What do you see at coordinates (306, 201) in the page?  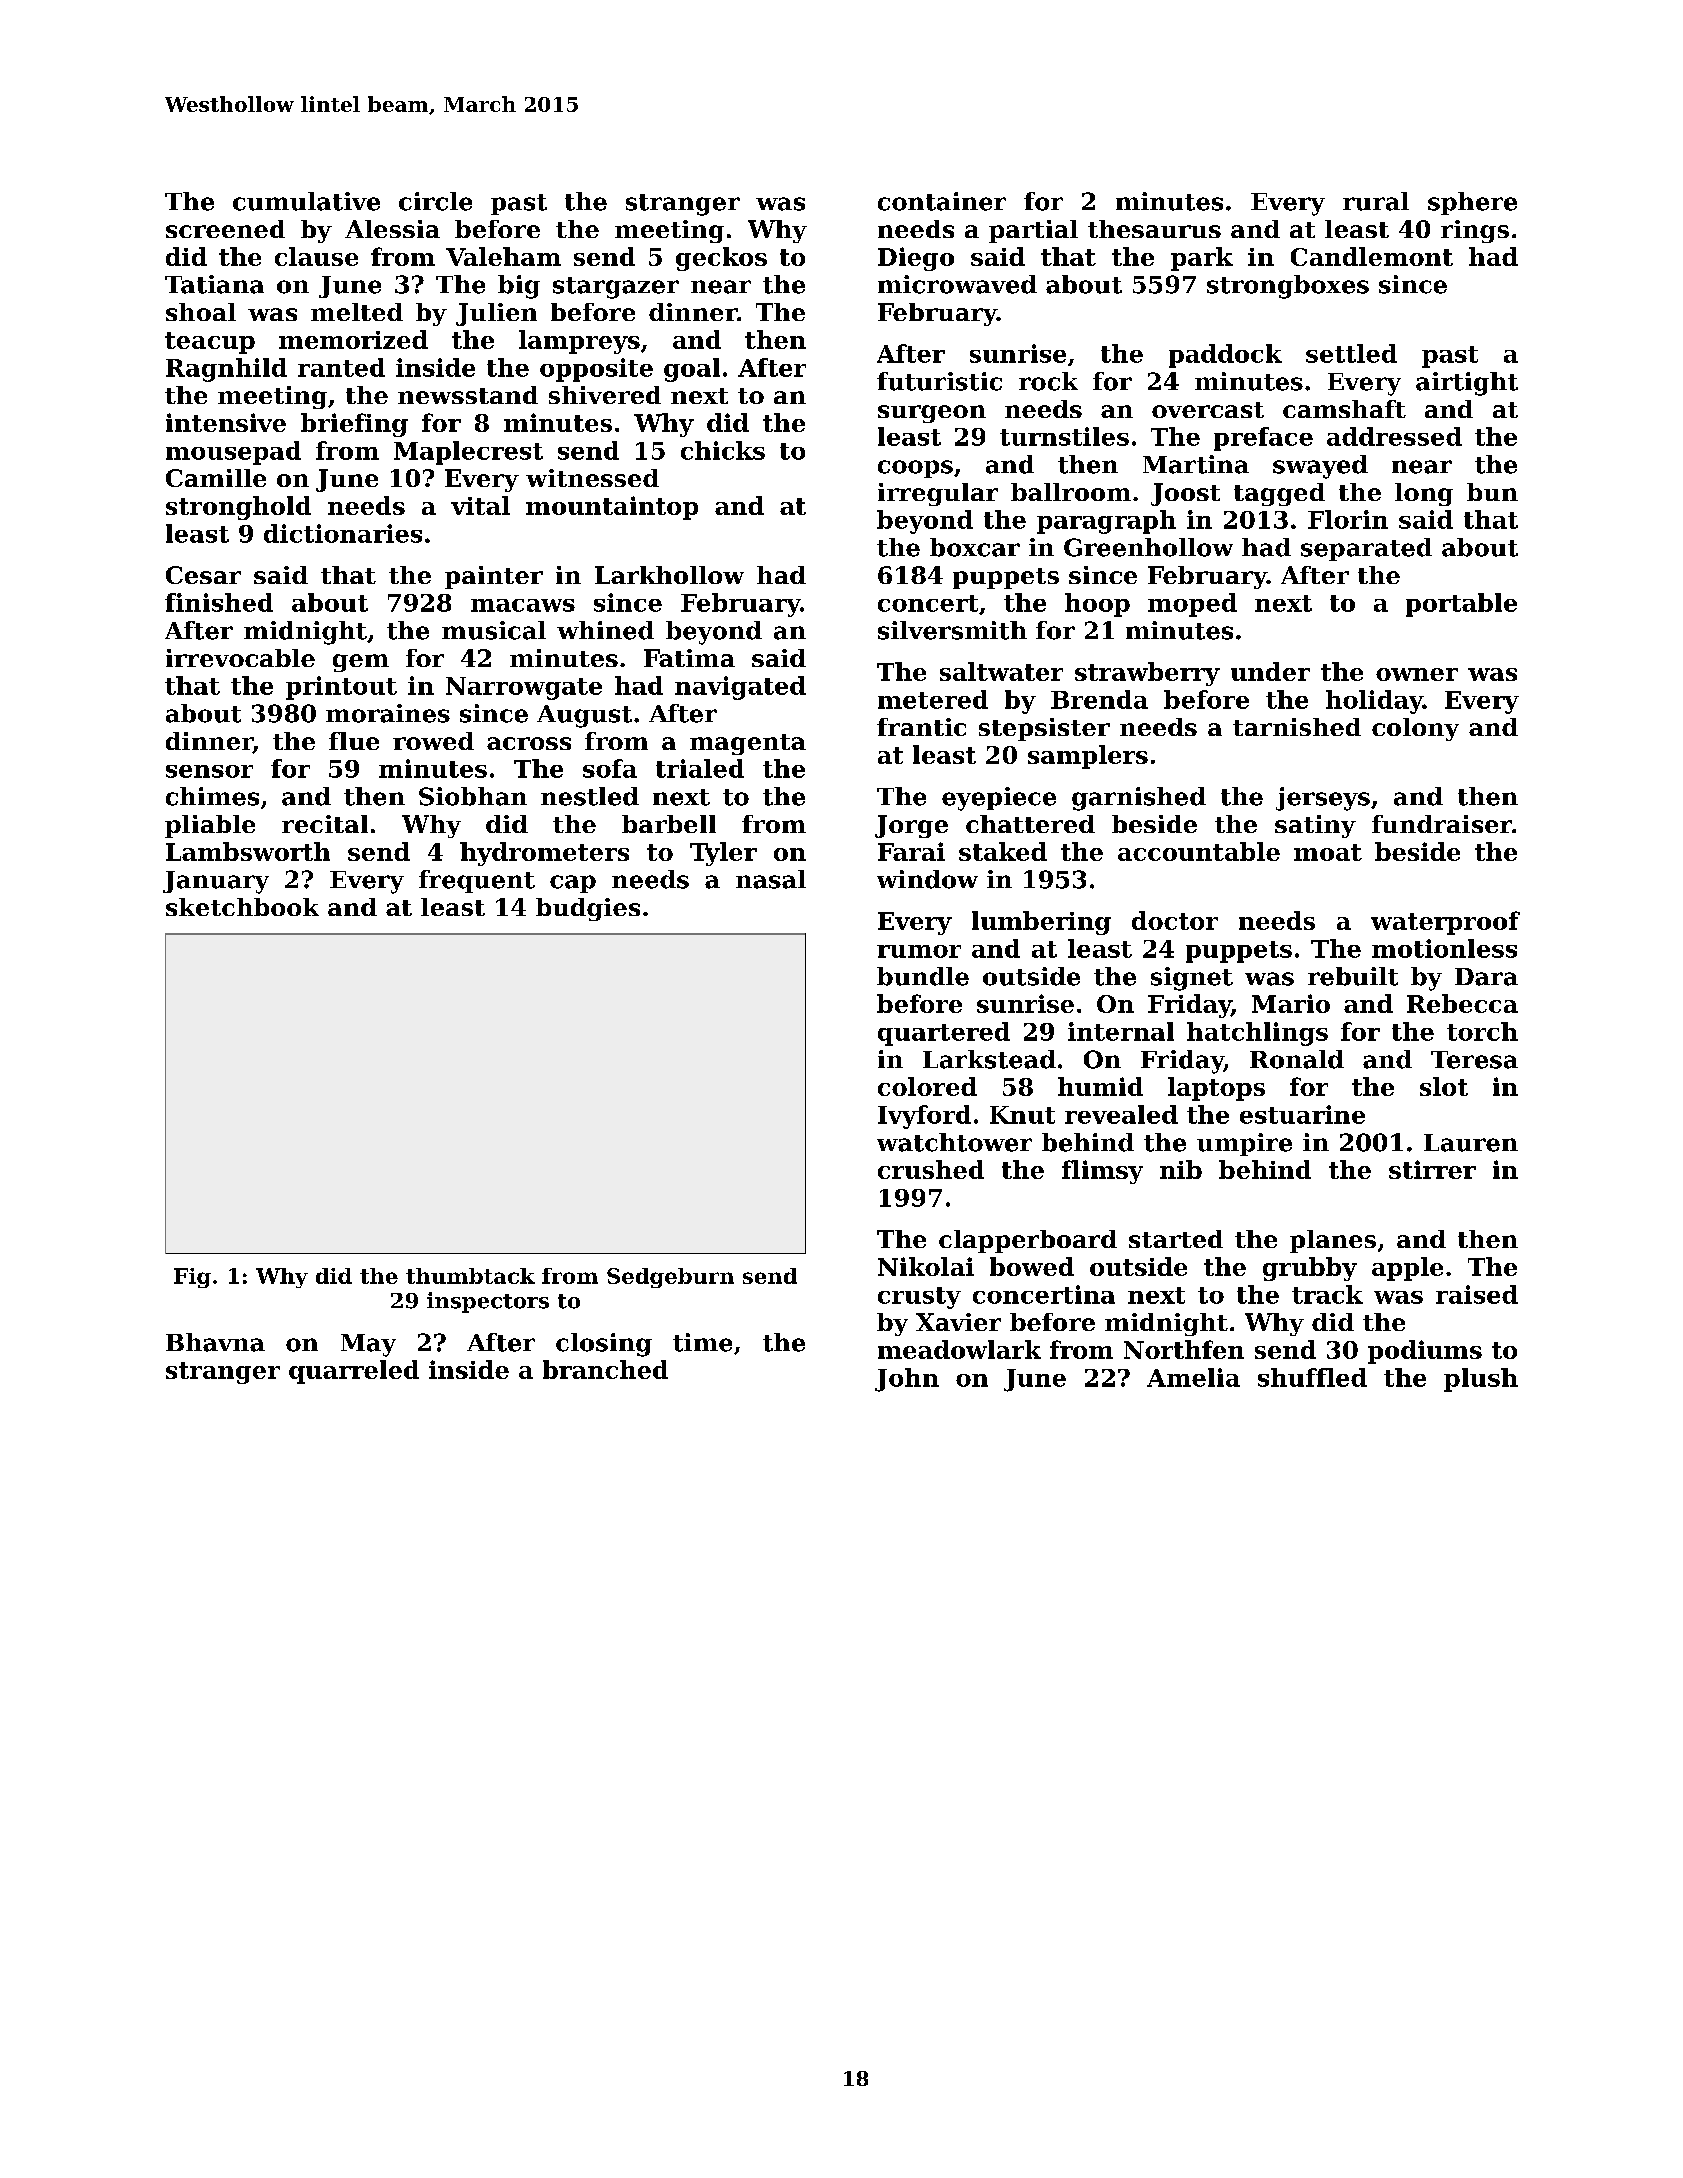 I see `cumulative` at bounding box center [306, 201].
